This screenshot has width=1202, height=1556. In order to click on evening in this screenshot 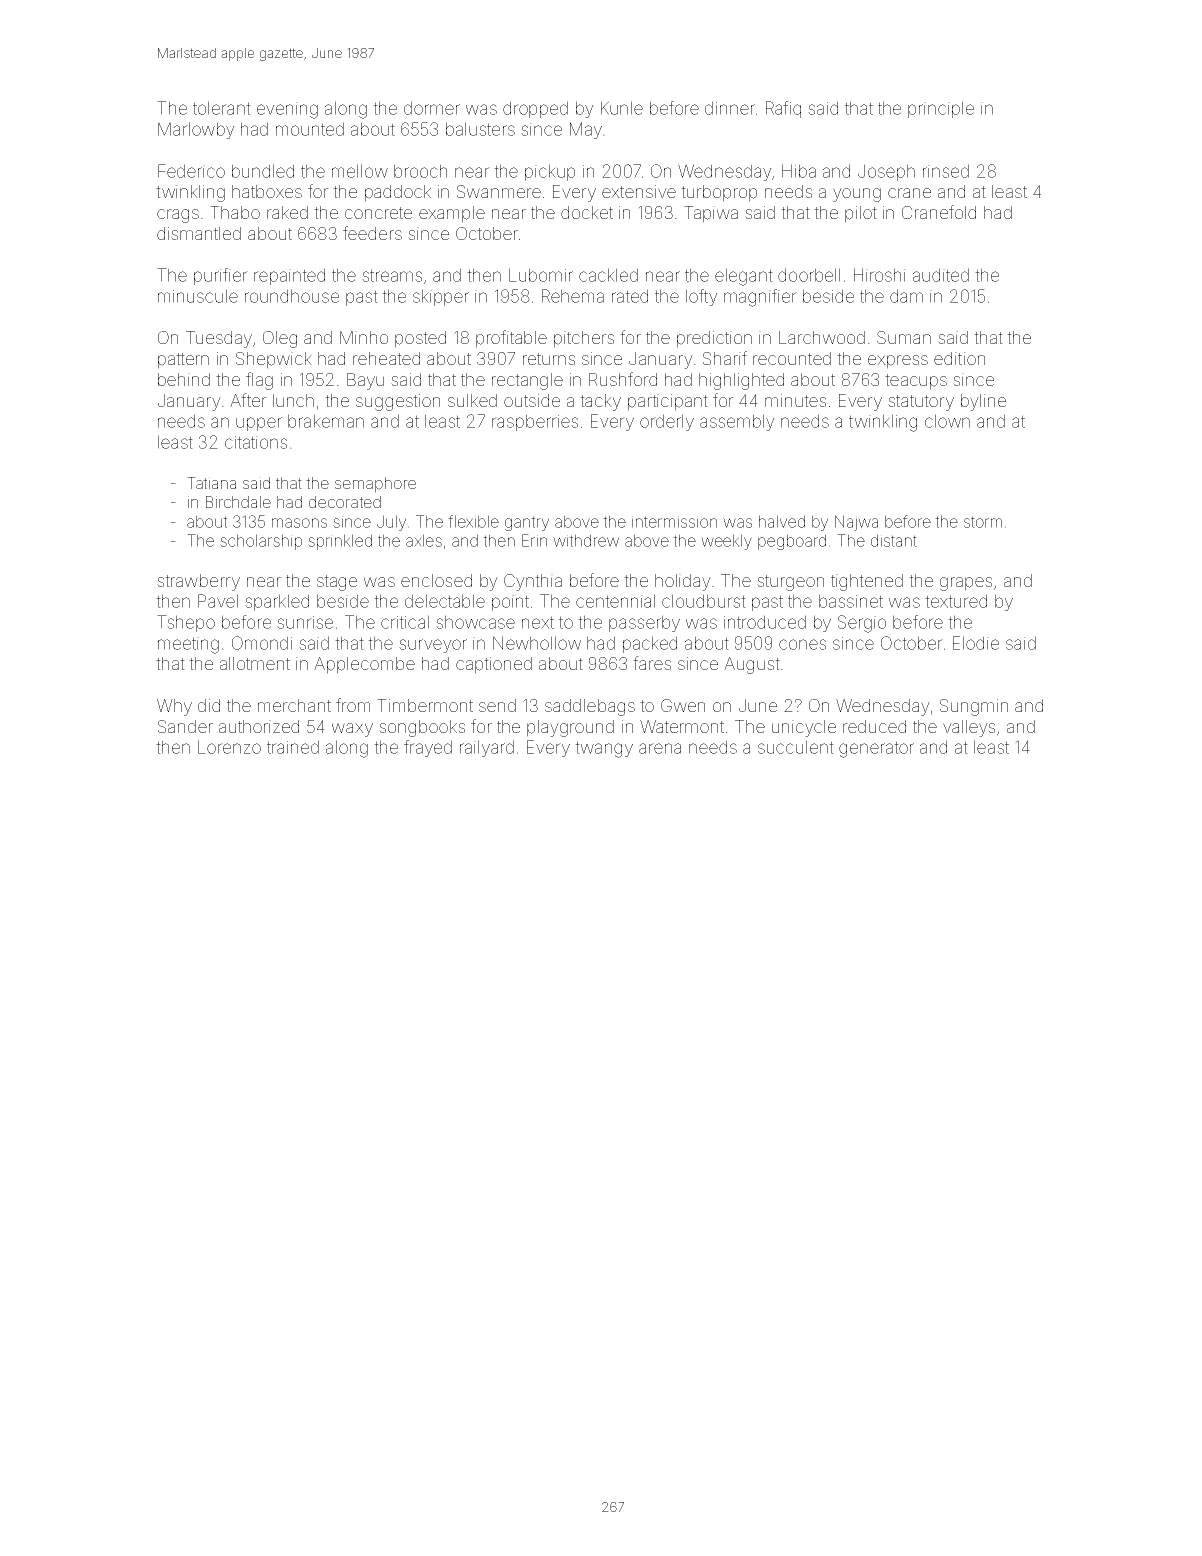, I will do `click(287, 110)`.
